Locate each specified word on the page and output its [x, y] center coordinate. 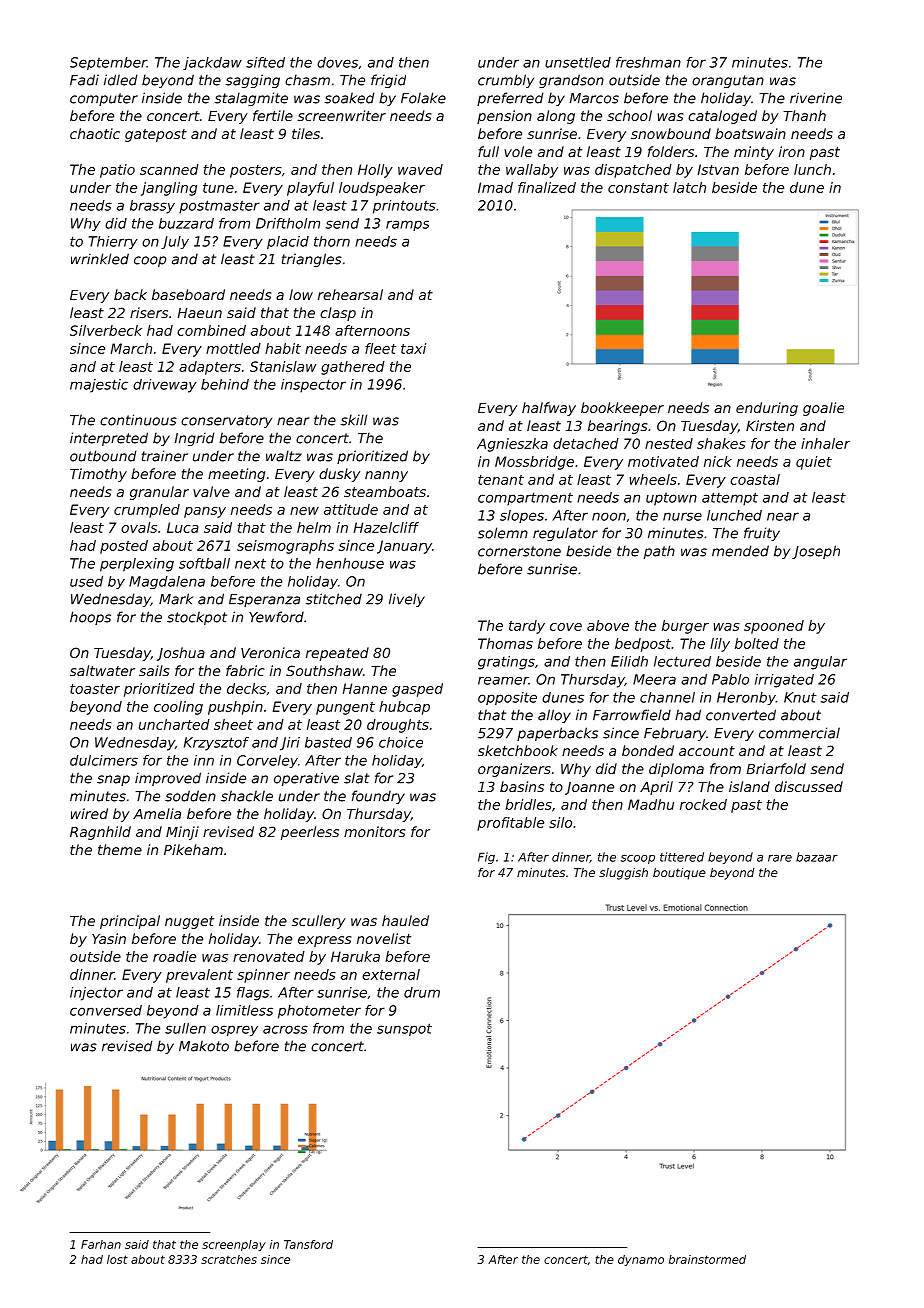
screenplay [234, 1245]
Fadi [84, 80]
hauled [405, 920]
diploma [676, 770]
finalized [547, 187]
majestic [99, 386]
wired [89, 813]
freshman [648, 62]
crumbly [506, 81]
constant [638, 188]
